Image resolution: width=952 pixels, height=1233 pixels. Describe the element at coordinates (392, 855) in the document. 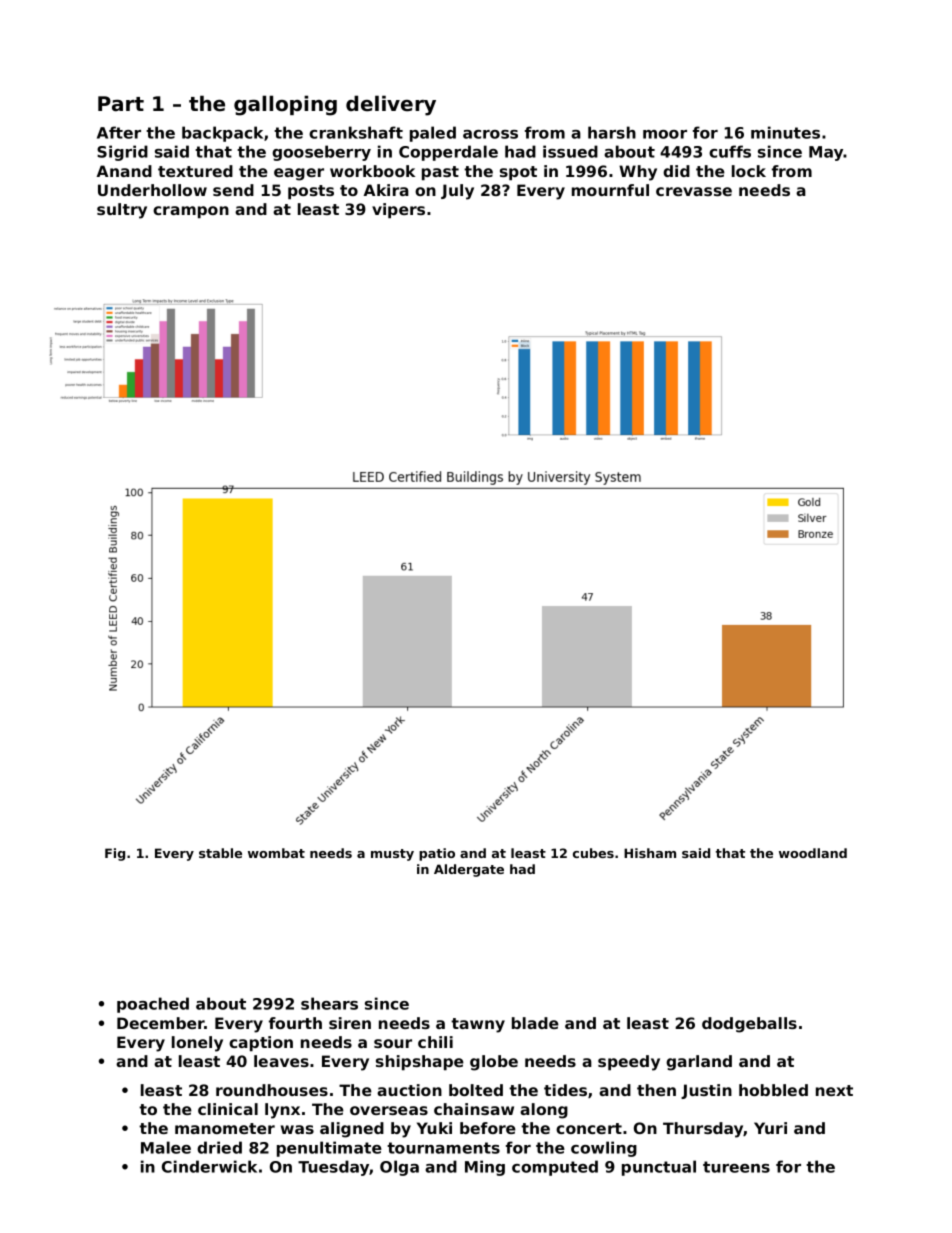

I see `musty` at that location.
